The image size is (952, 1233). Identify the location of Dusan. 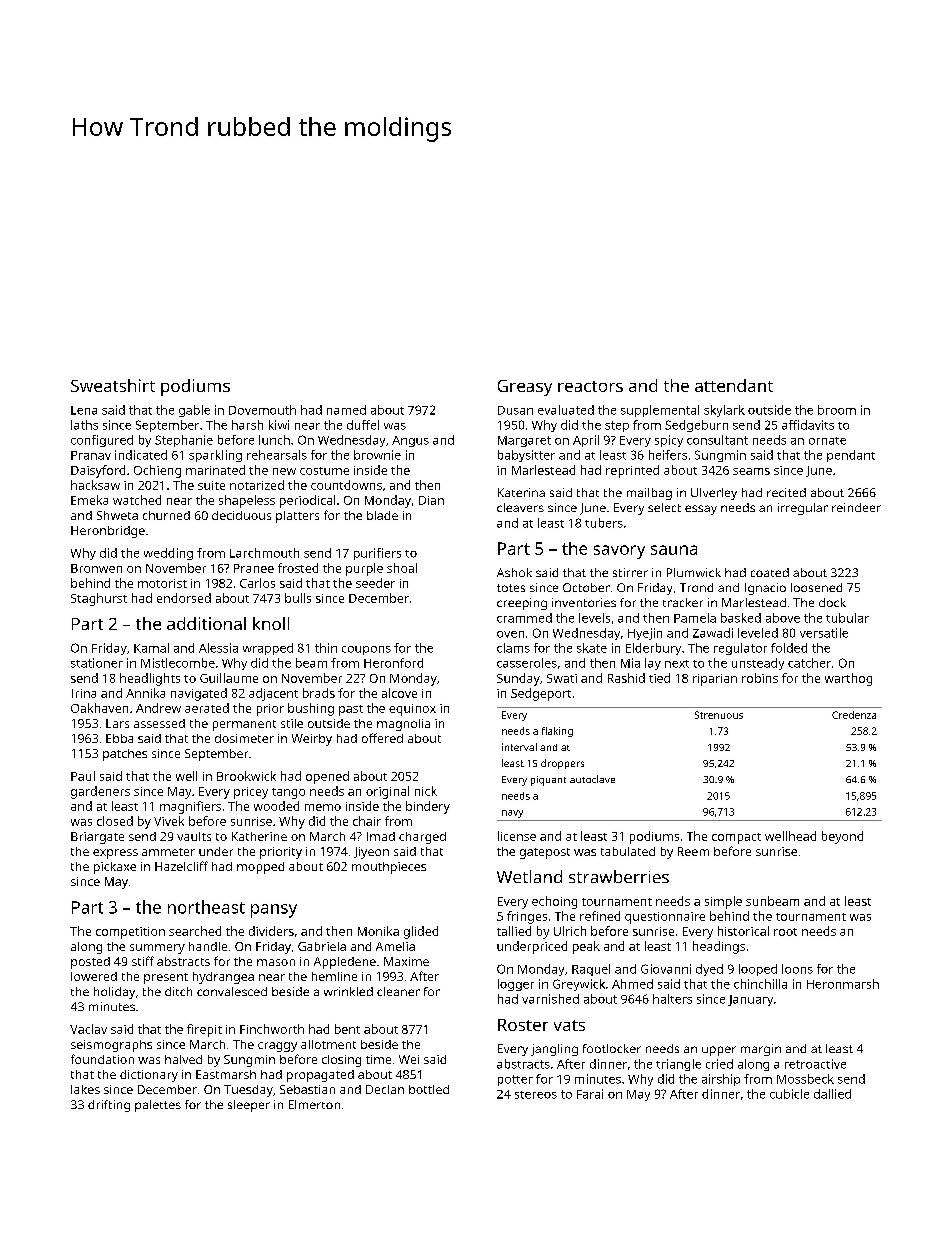
(515, 410).
